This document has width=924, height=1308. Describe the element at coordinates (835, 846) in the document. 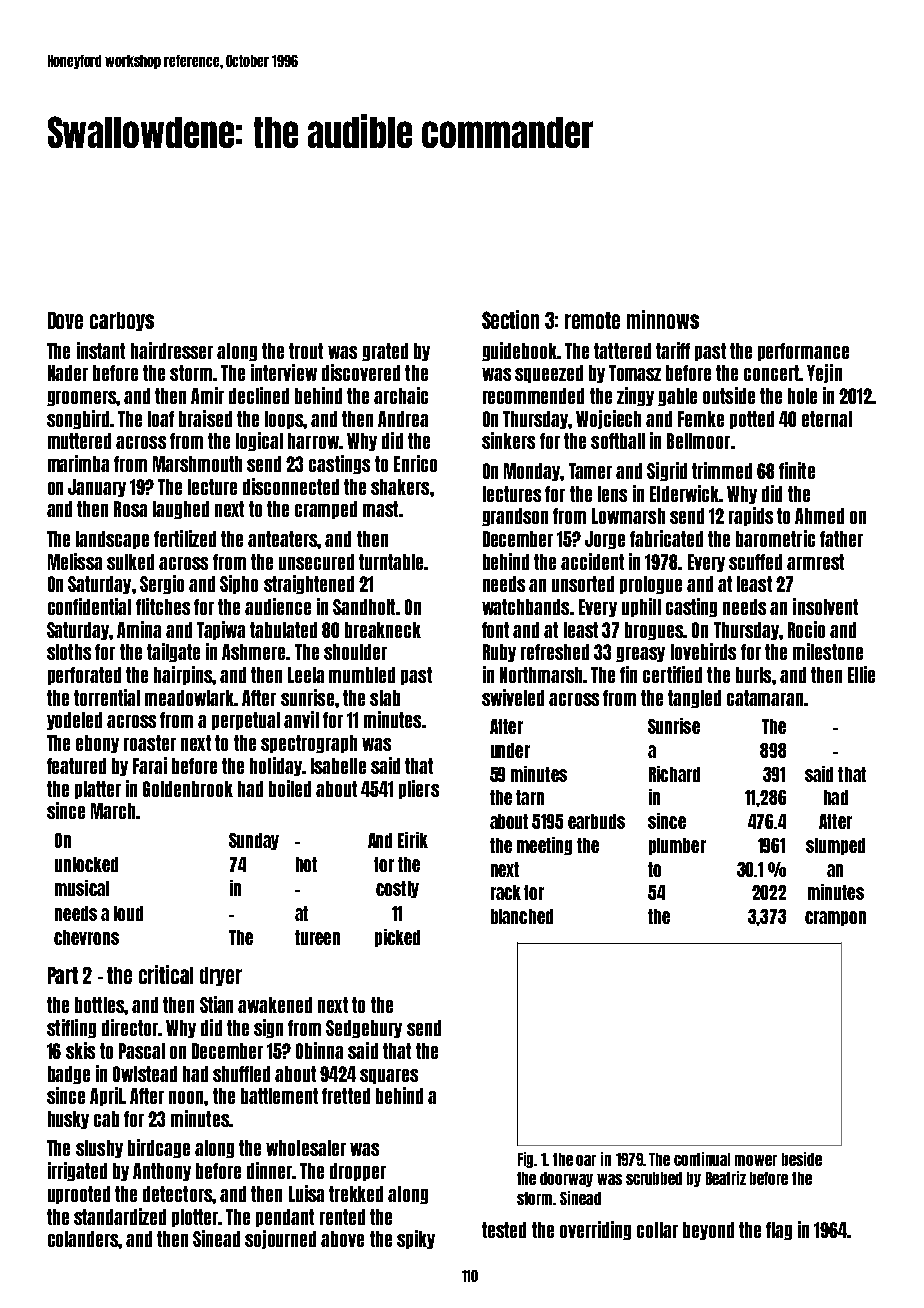

I see `slumped` at that location.
